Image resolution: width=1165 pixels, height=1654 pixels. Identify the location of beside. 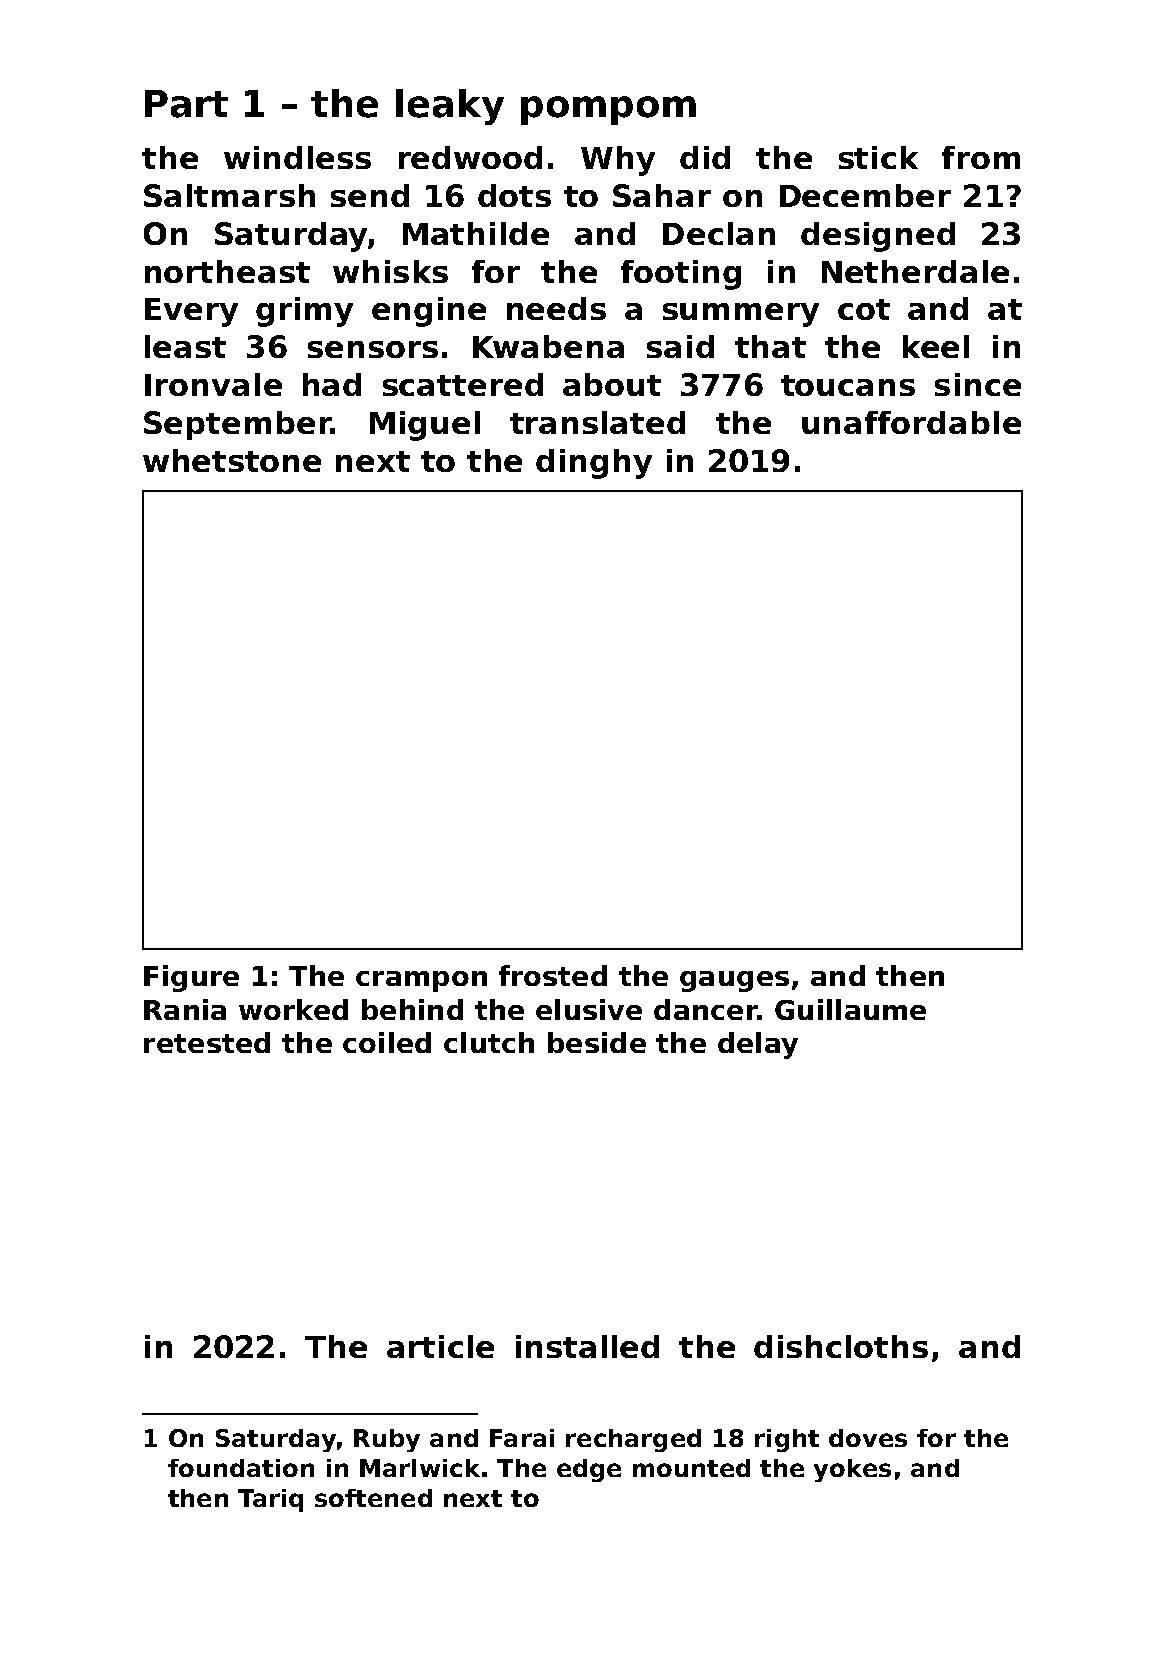
(597, 1042).
